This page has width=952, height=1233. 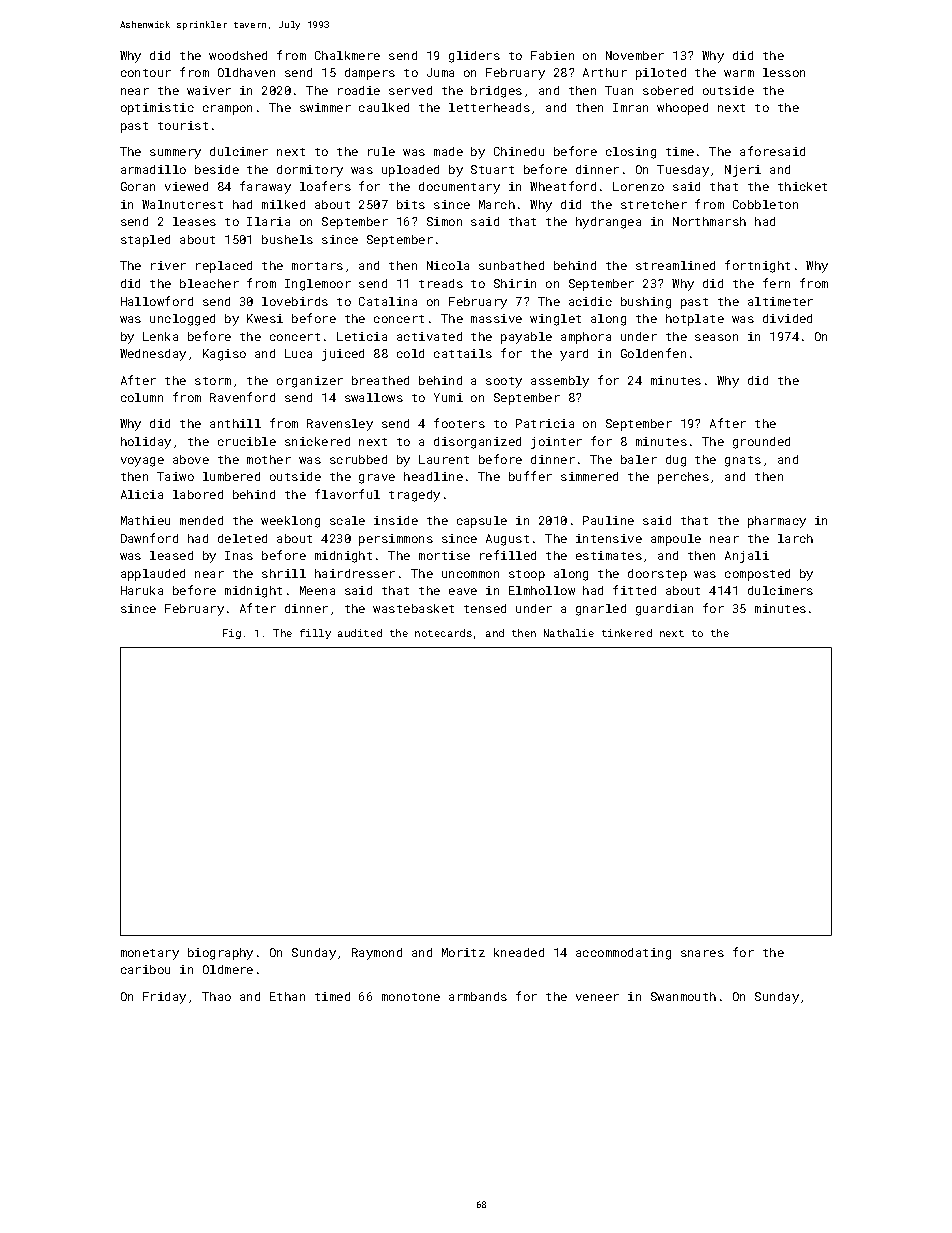 What do you see at coordinates (635, 55) in the page?
I see `November` at bounding box center [635, 55].
